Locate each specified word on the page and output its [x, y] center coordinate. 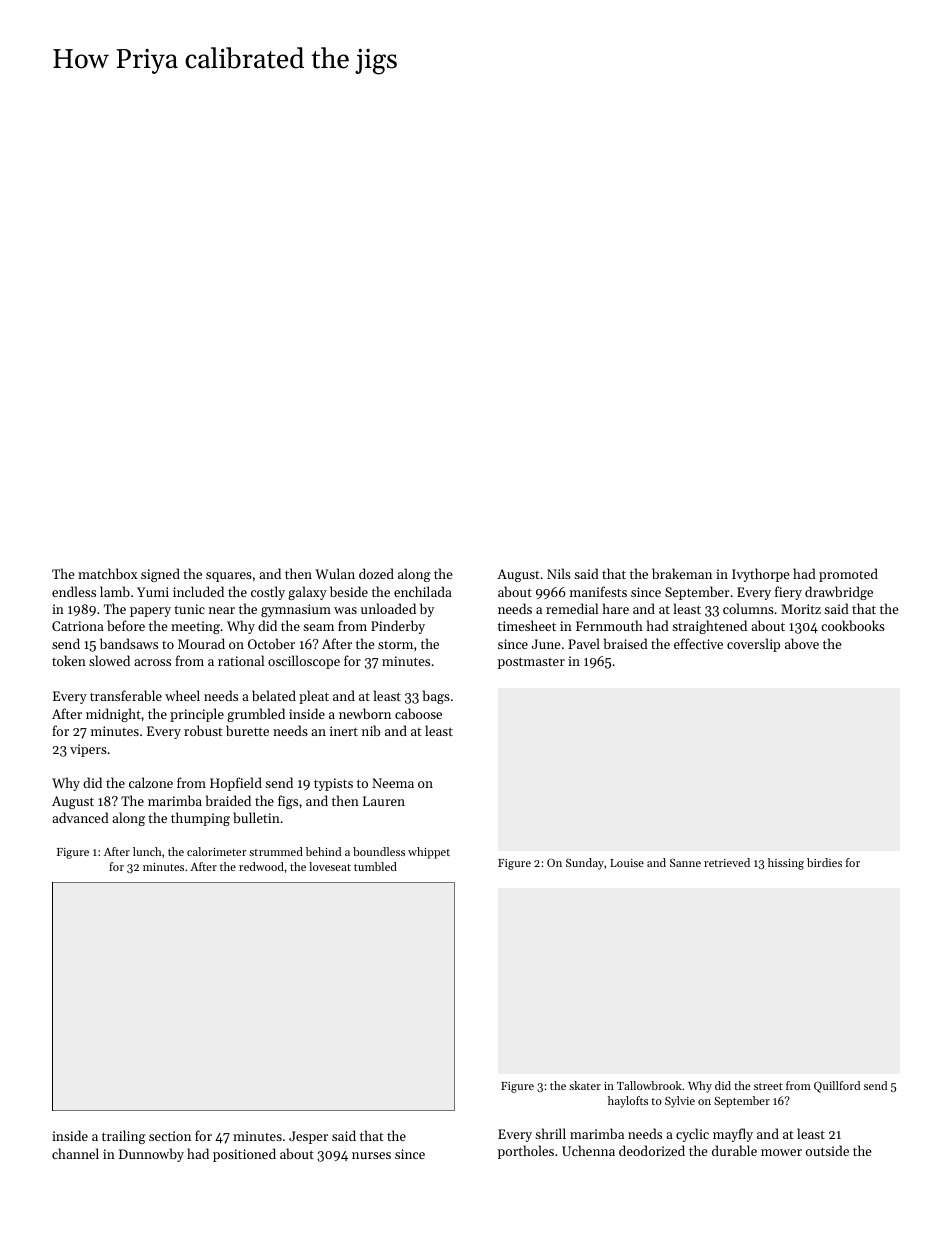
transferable [126, 695]
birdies [824, 862]
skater [585, 1085]
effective [698, 643]
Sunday [585, 864]
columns [748, 608]
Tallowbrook [649, 1085]
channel [75, 1153]
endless [74, 591]
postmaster [531, 663]
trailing [124, 1137]
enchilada [423, 591]
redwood [261, 866]
